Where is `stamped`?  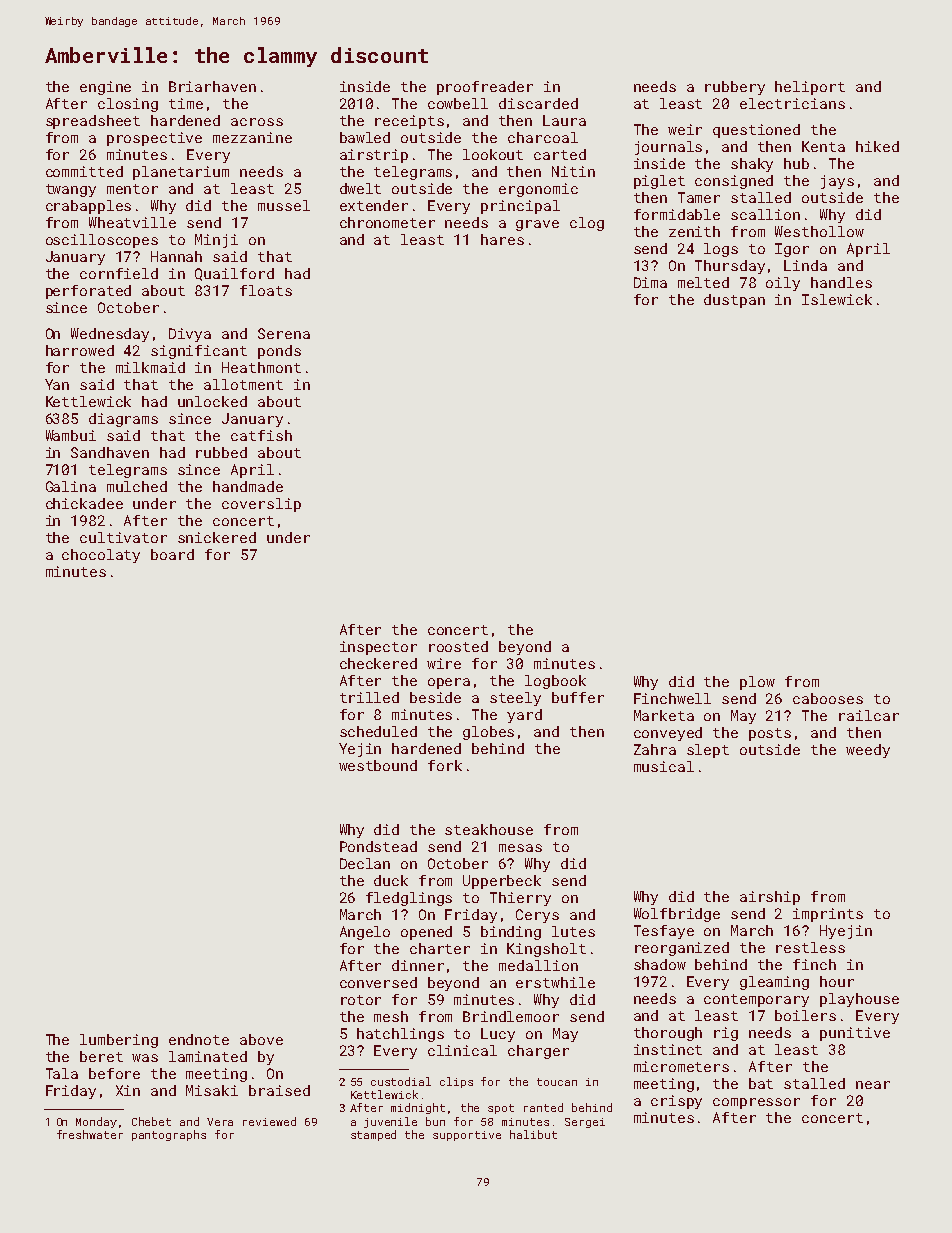 stamped is located at coordinates (373, 1135).
